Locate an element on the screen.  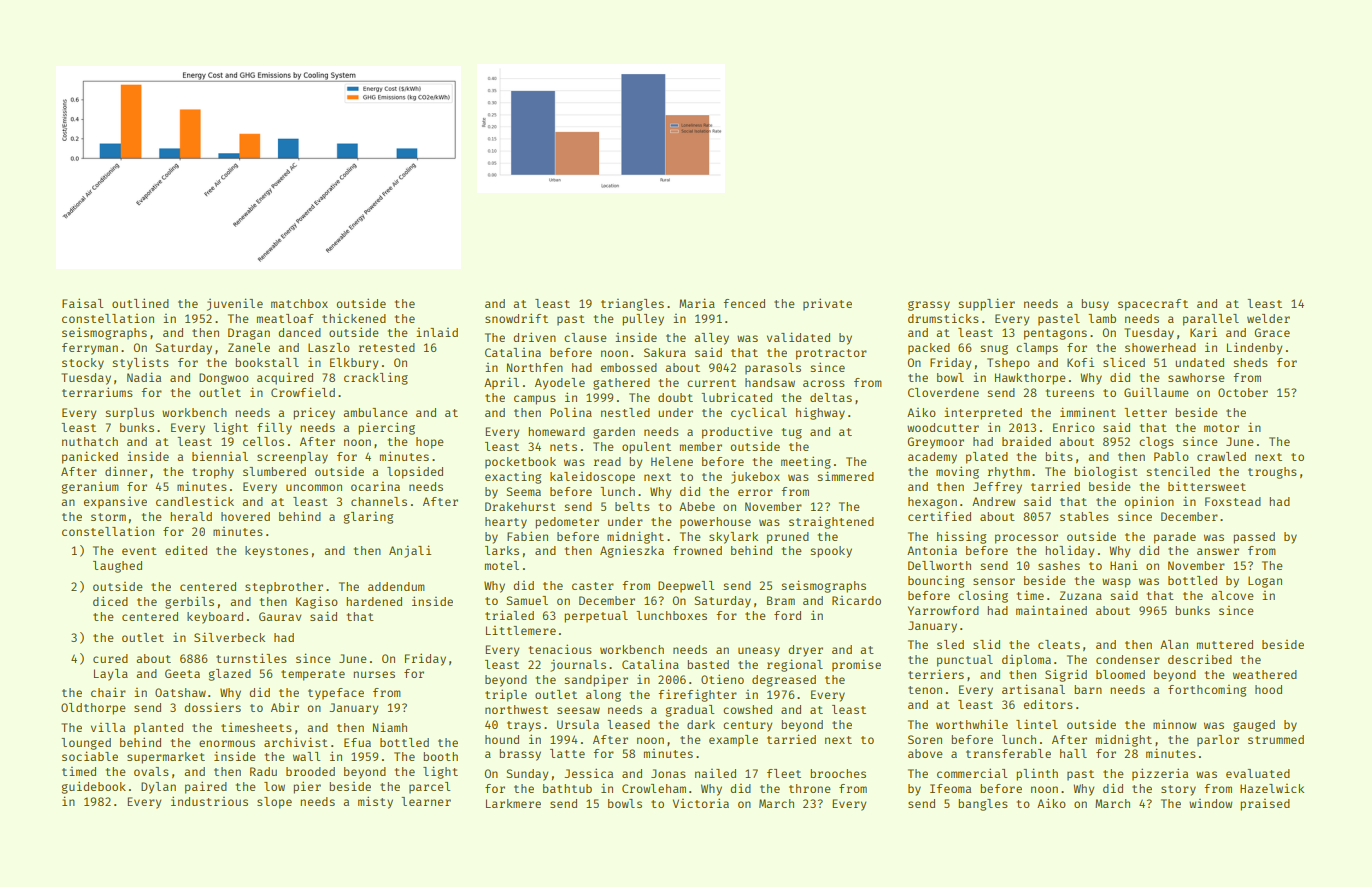
Dongwoo is located at coordinates (224, 379).
